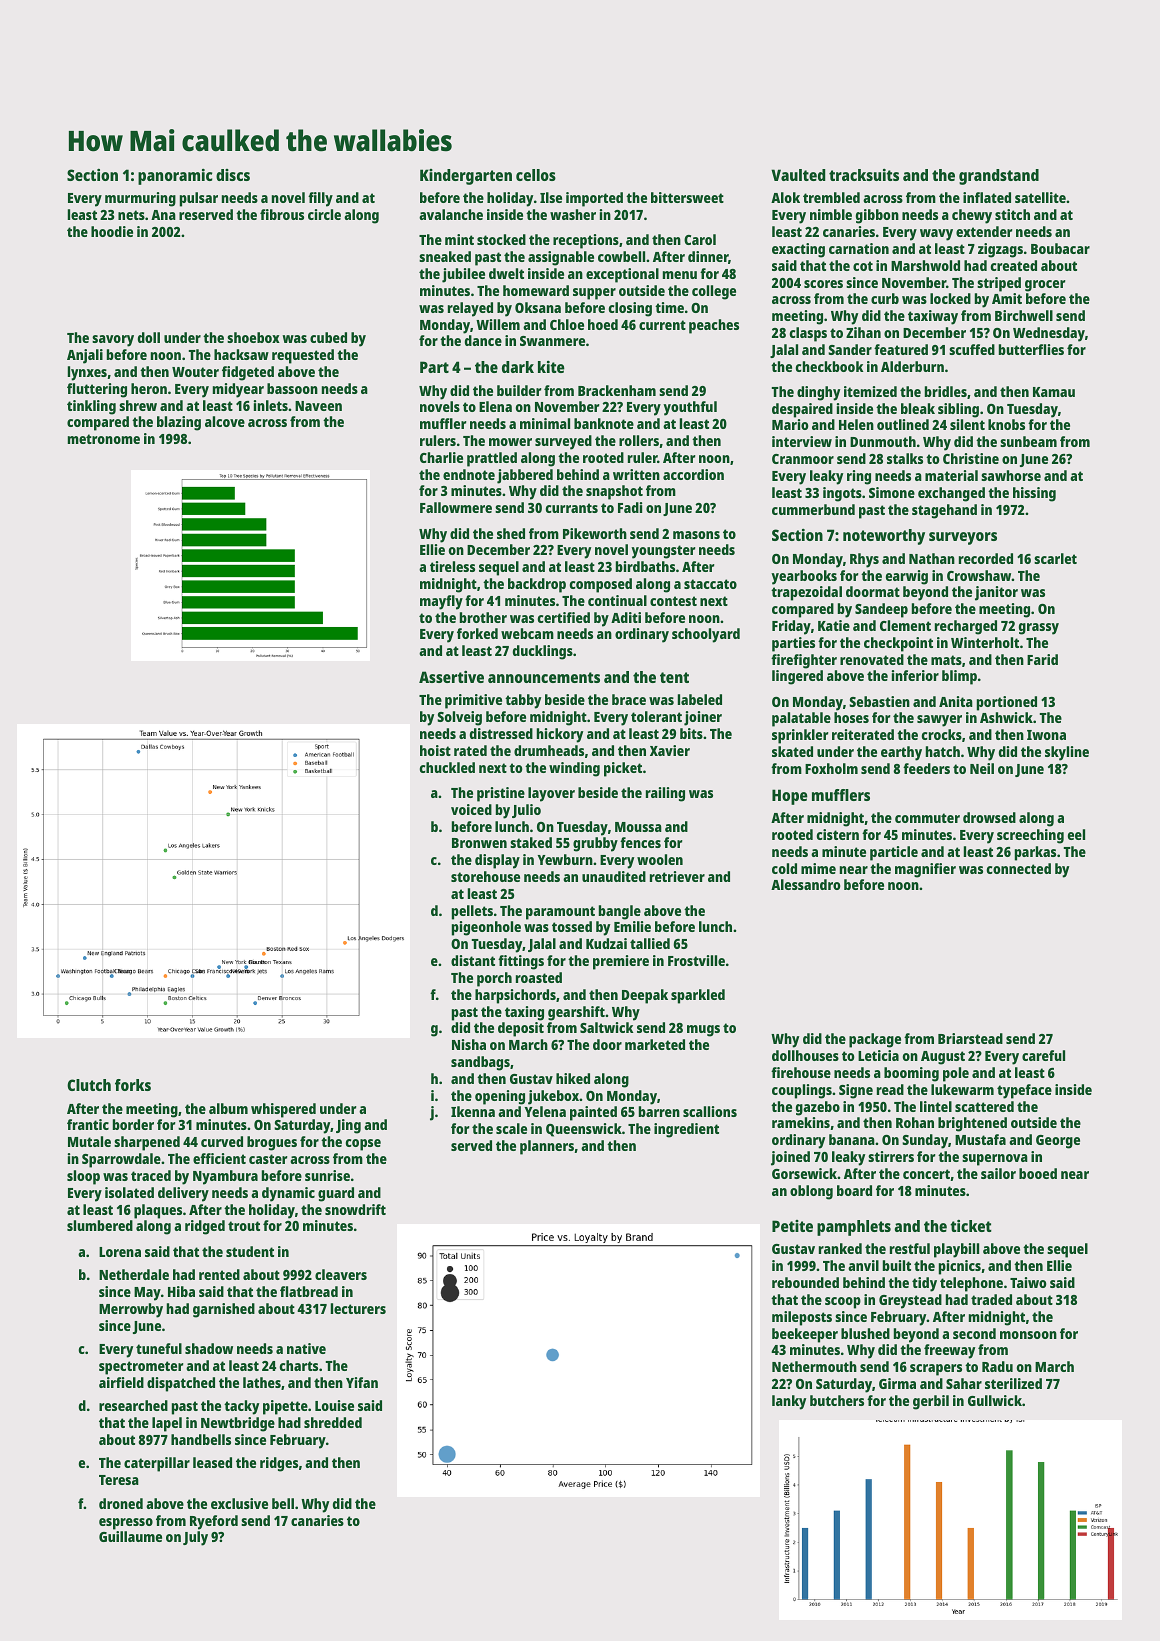 Image resolution: width=1160 pixels, height=1641 pixels. Describe the element at coordinates (89, 1085) in the screenshot. I see `Clutch` at that location.
